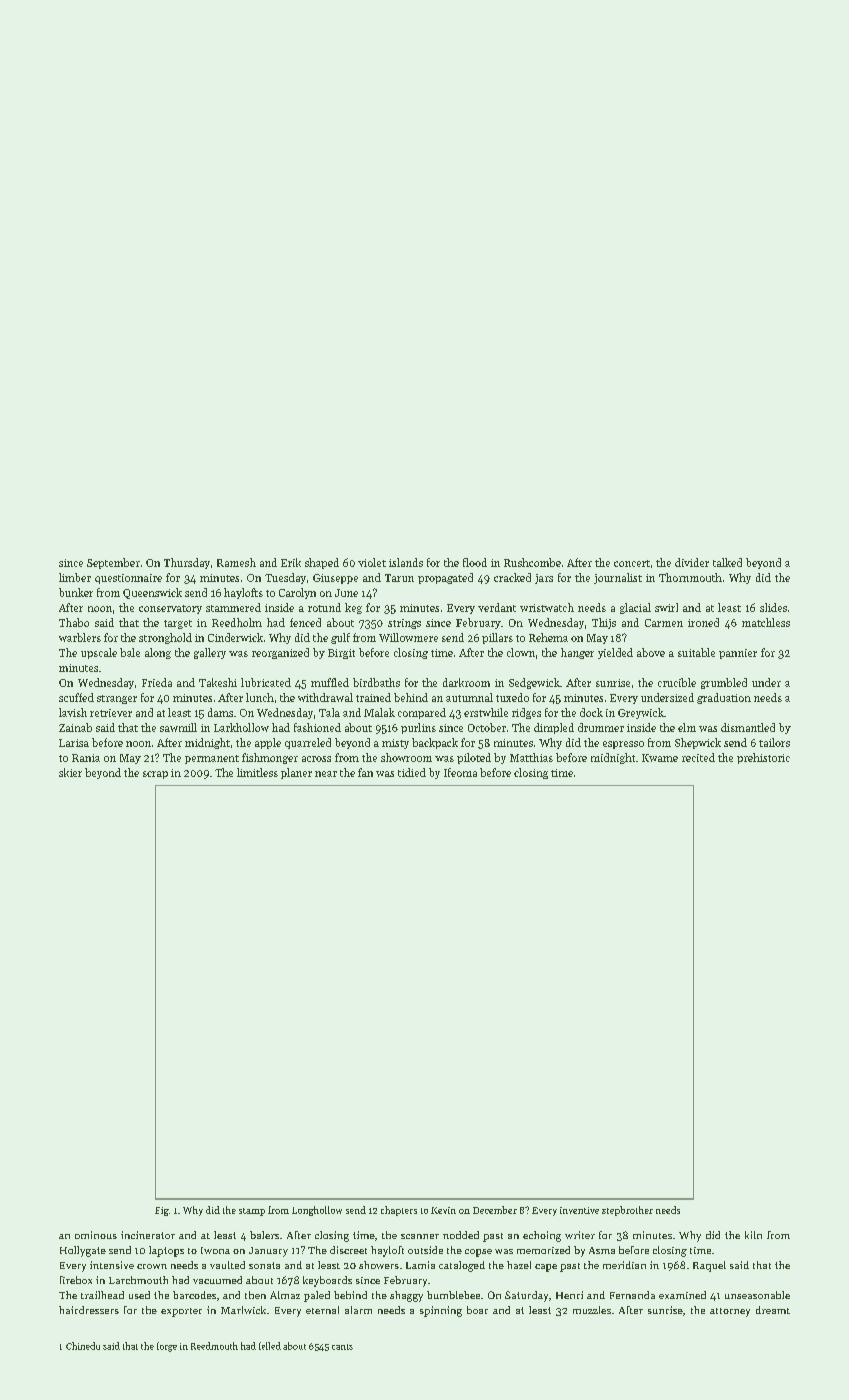 This screenshot has height=1400, width=849. I want to click on recited, so click(698, 757).
